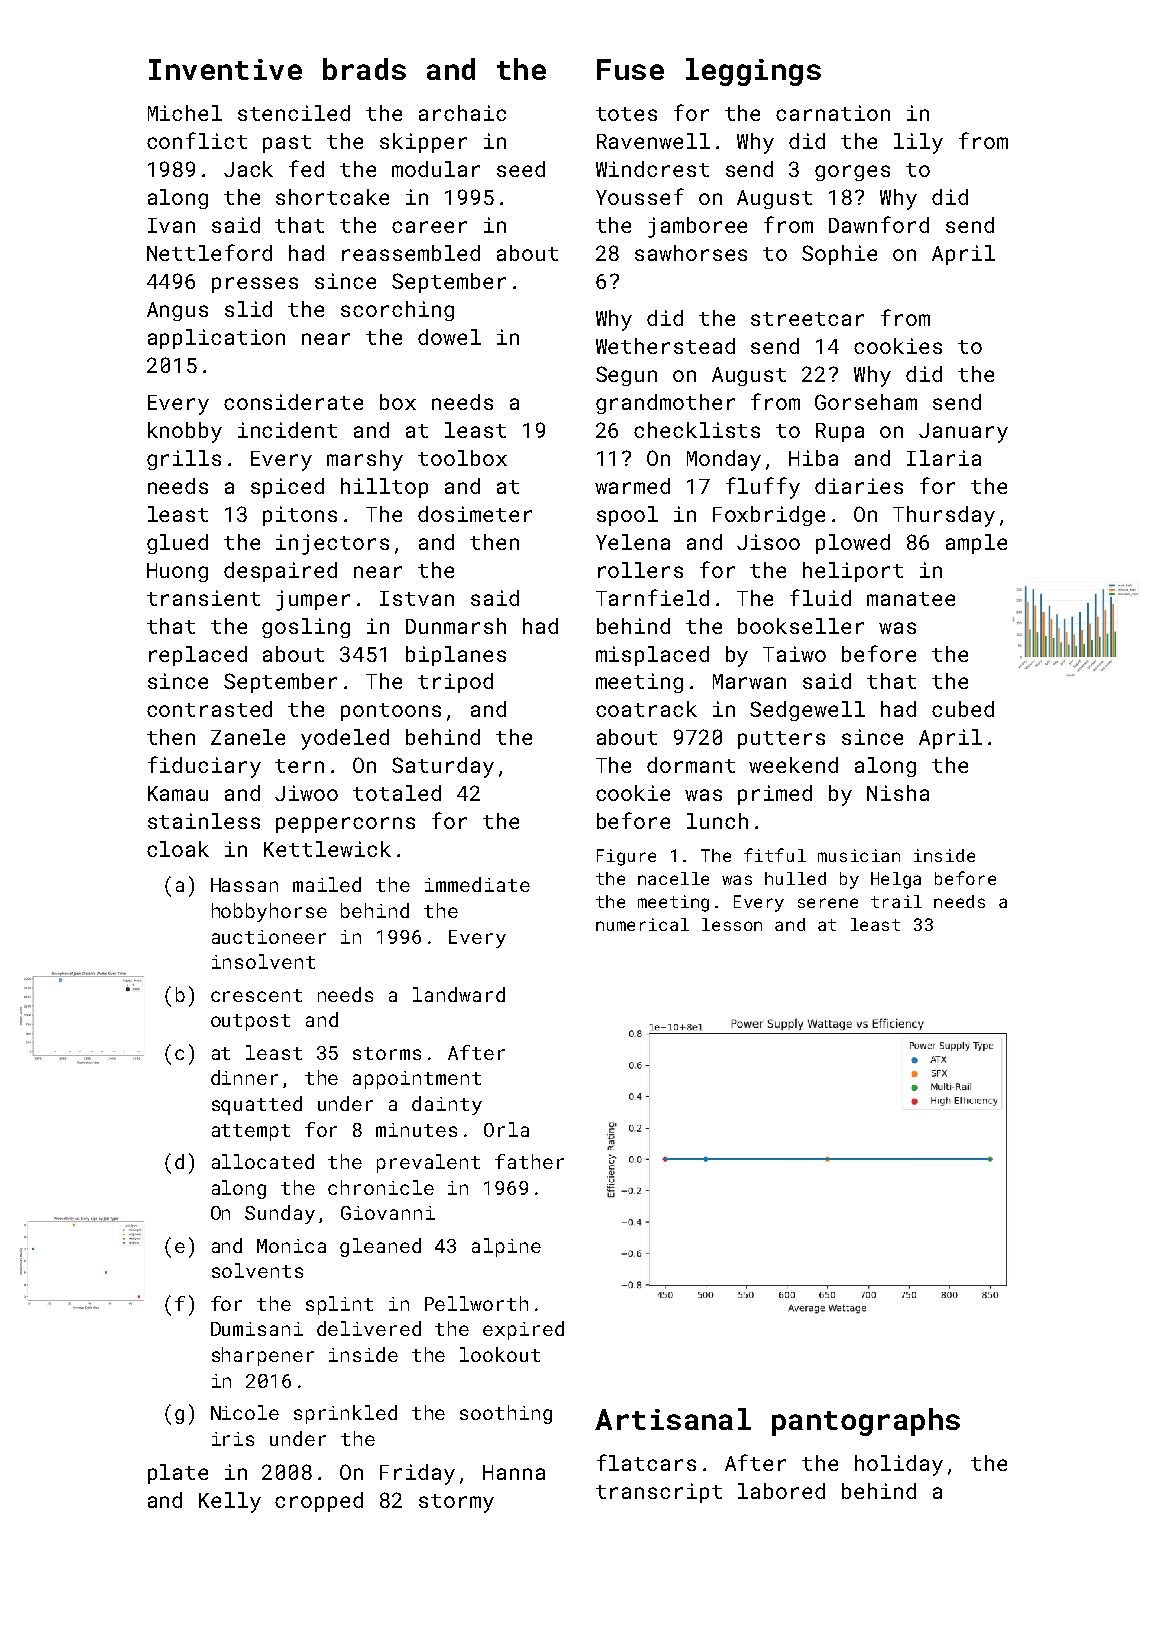 This screenshot has height=1648, width=1165. What do you see at coordinates (339, 1305) in the screenshot?
I see `splint` at bounding box center [339, 1305].
